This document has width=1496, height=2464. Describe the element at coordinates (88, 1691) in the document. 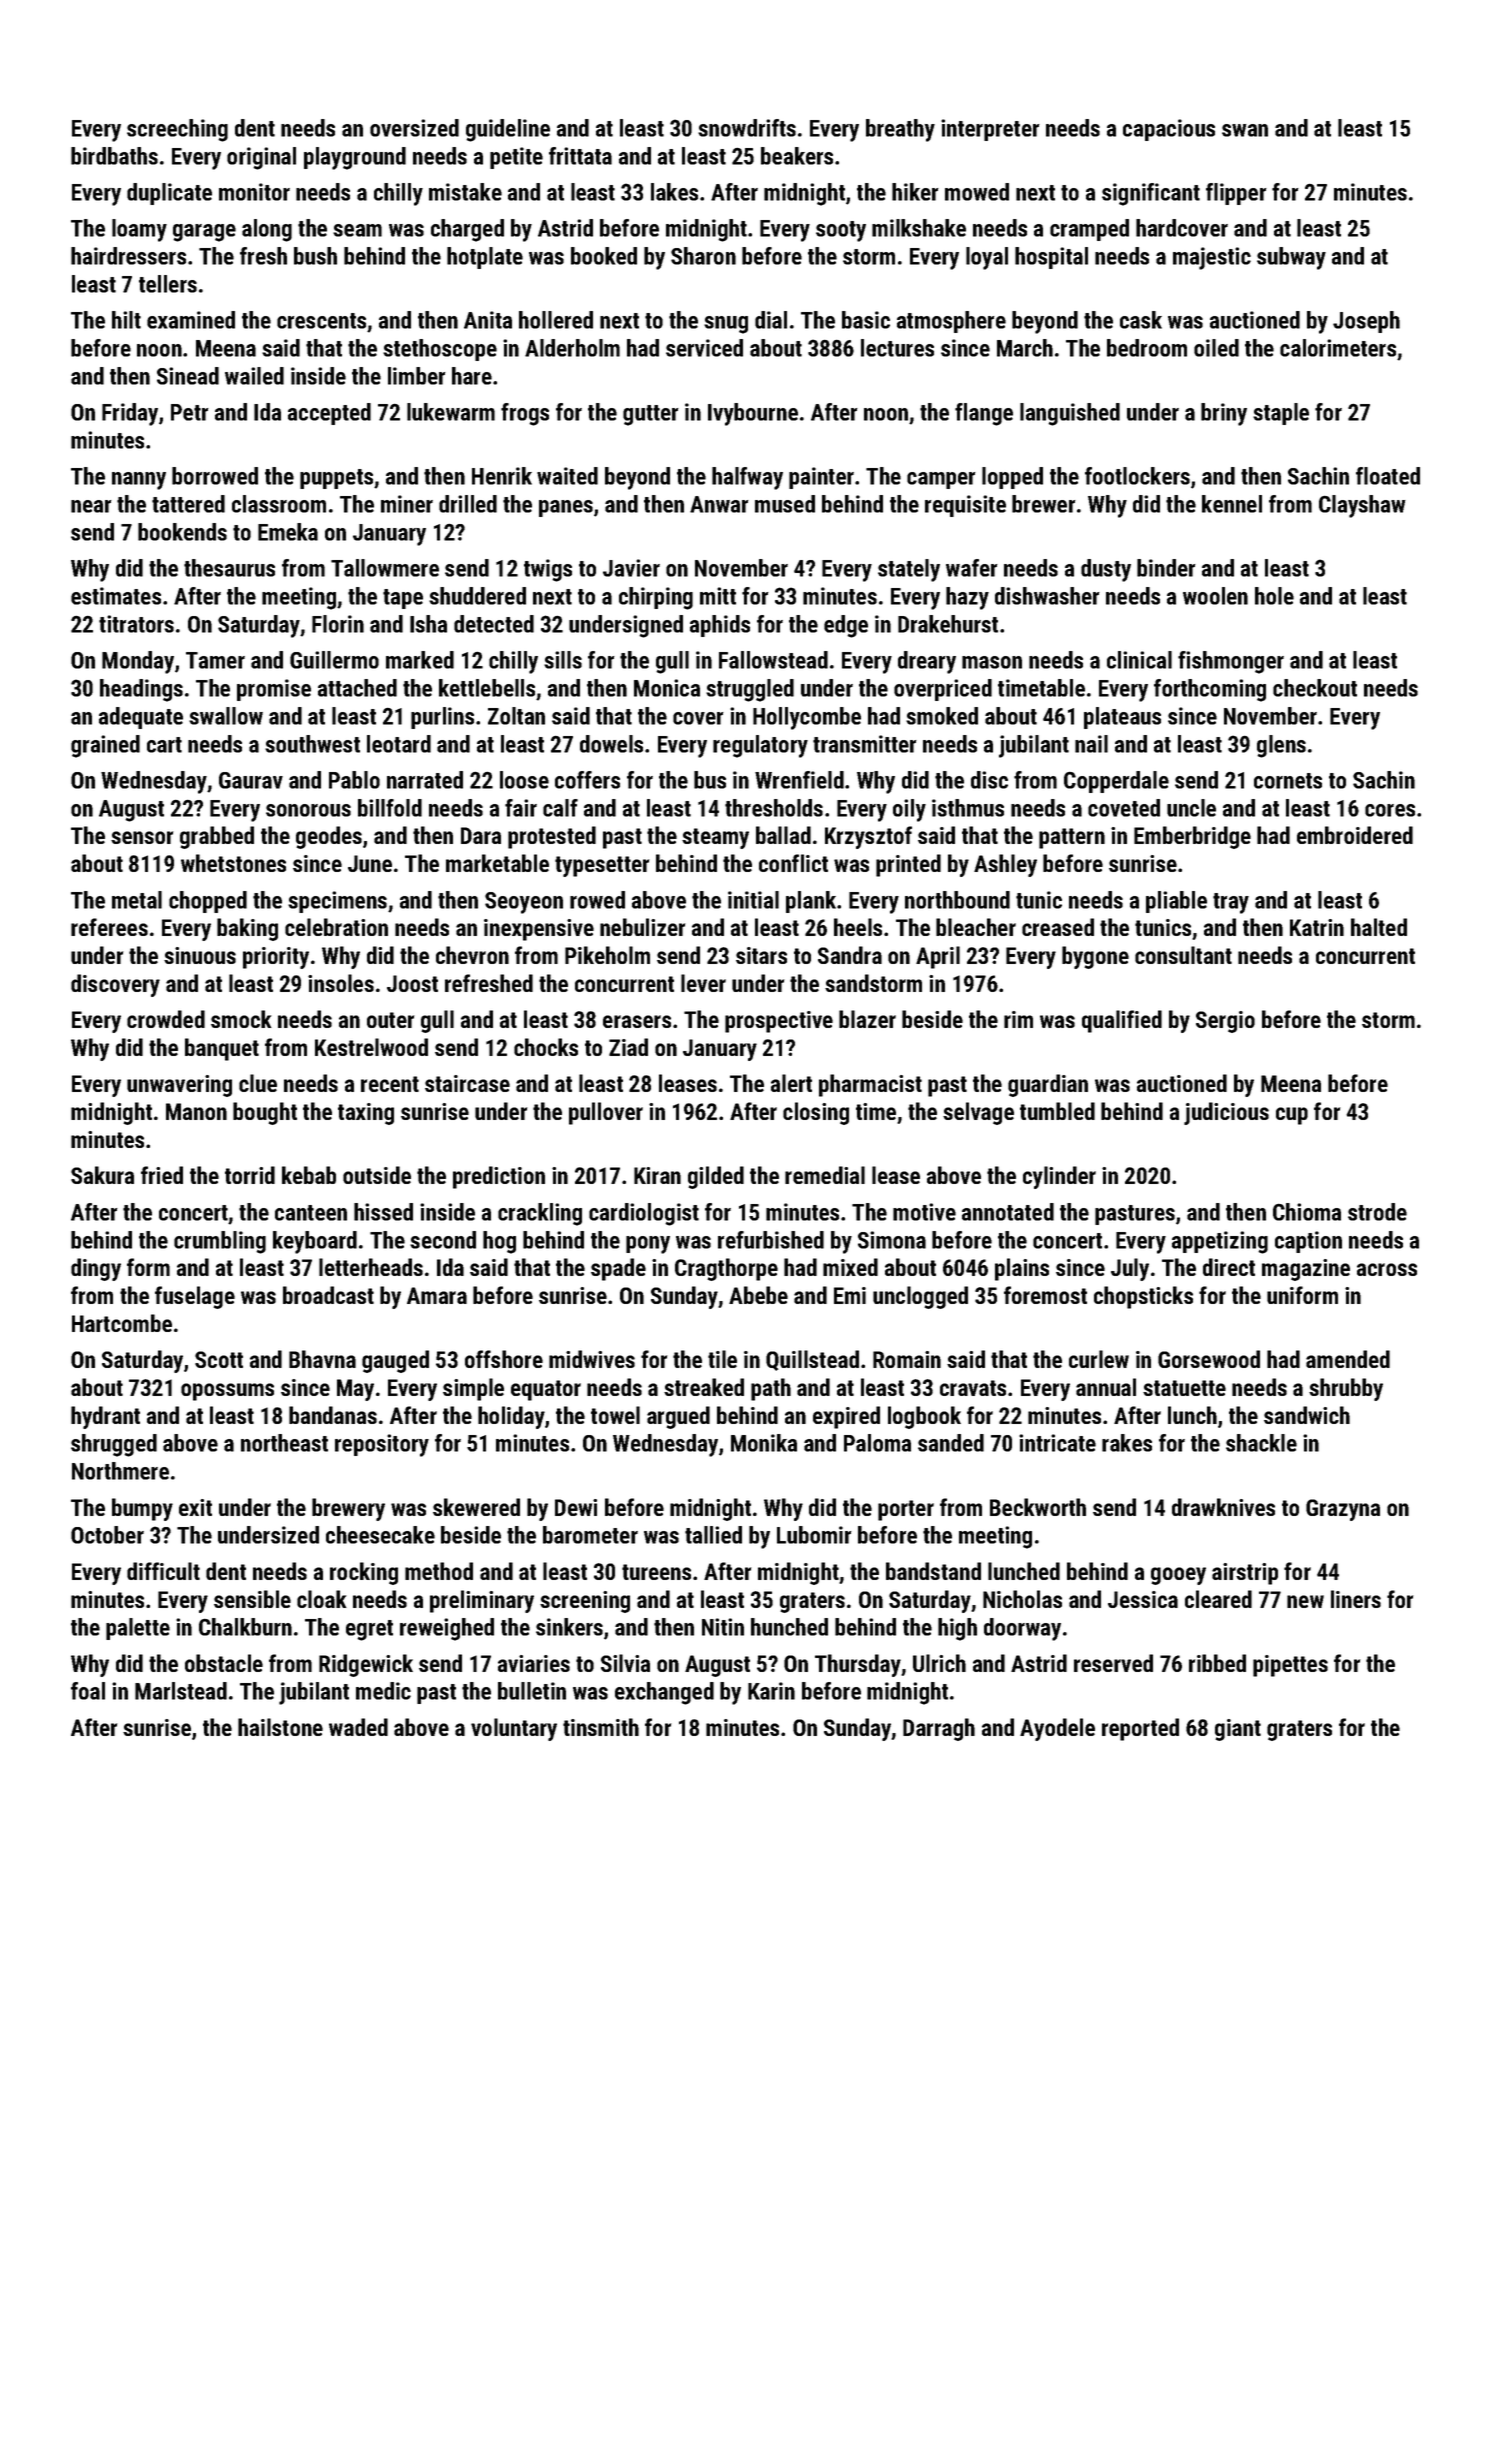

I see `foal` at that location.
